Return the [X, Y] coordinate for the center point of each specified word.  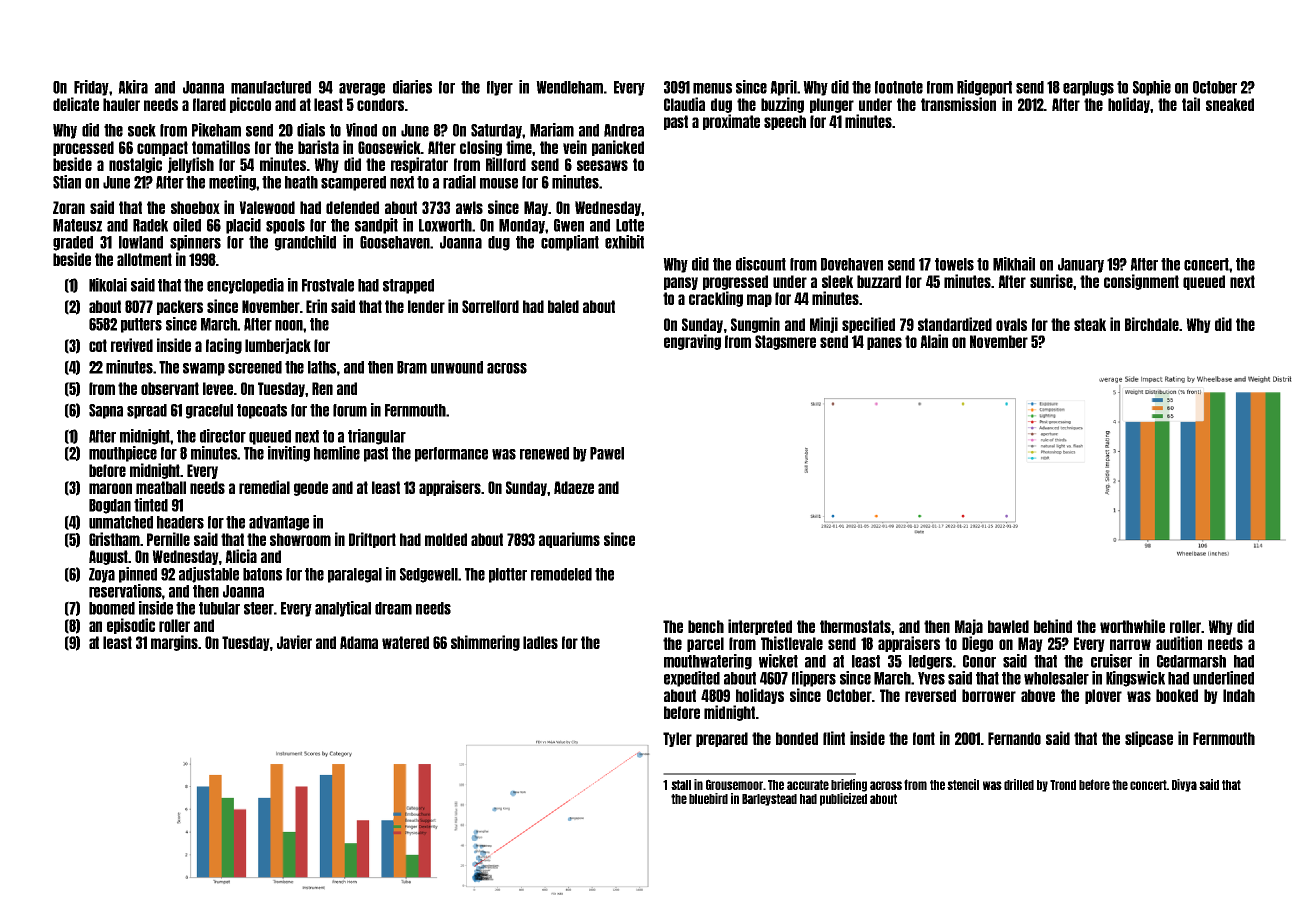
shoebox [195, 207]
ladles [540, 642]
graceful [209, 411]
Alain [934, 341]
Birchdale [1152, 324]
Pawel [607, 453]
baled [563, 306]
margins [174, 643]
